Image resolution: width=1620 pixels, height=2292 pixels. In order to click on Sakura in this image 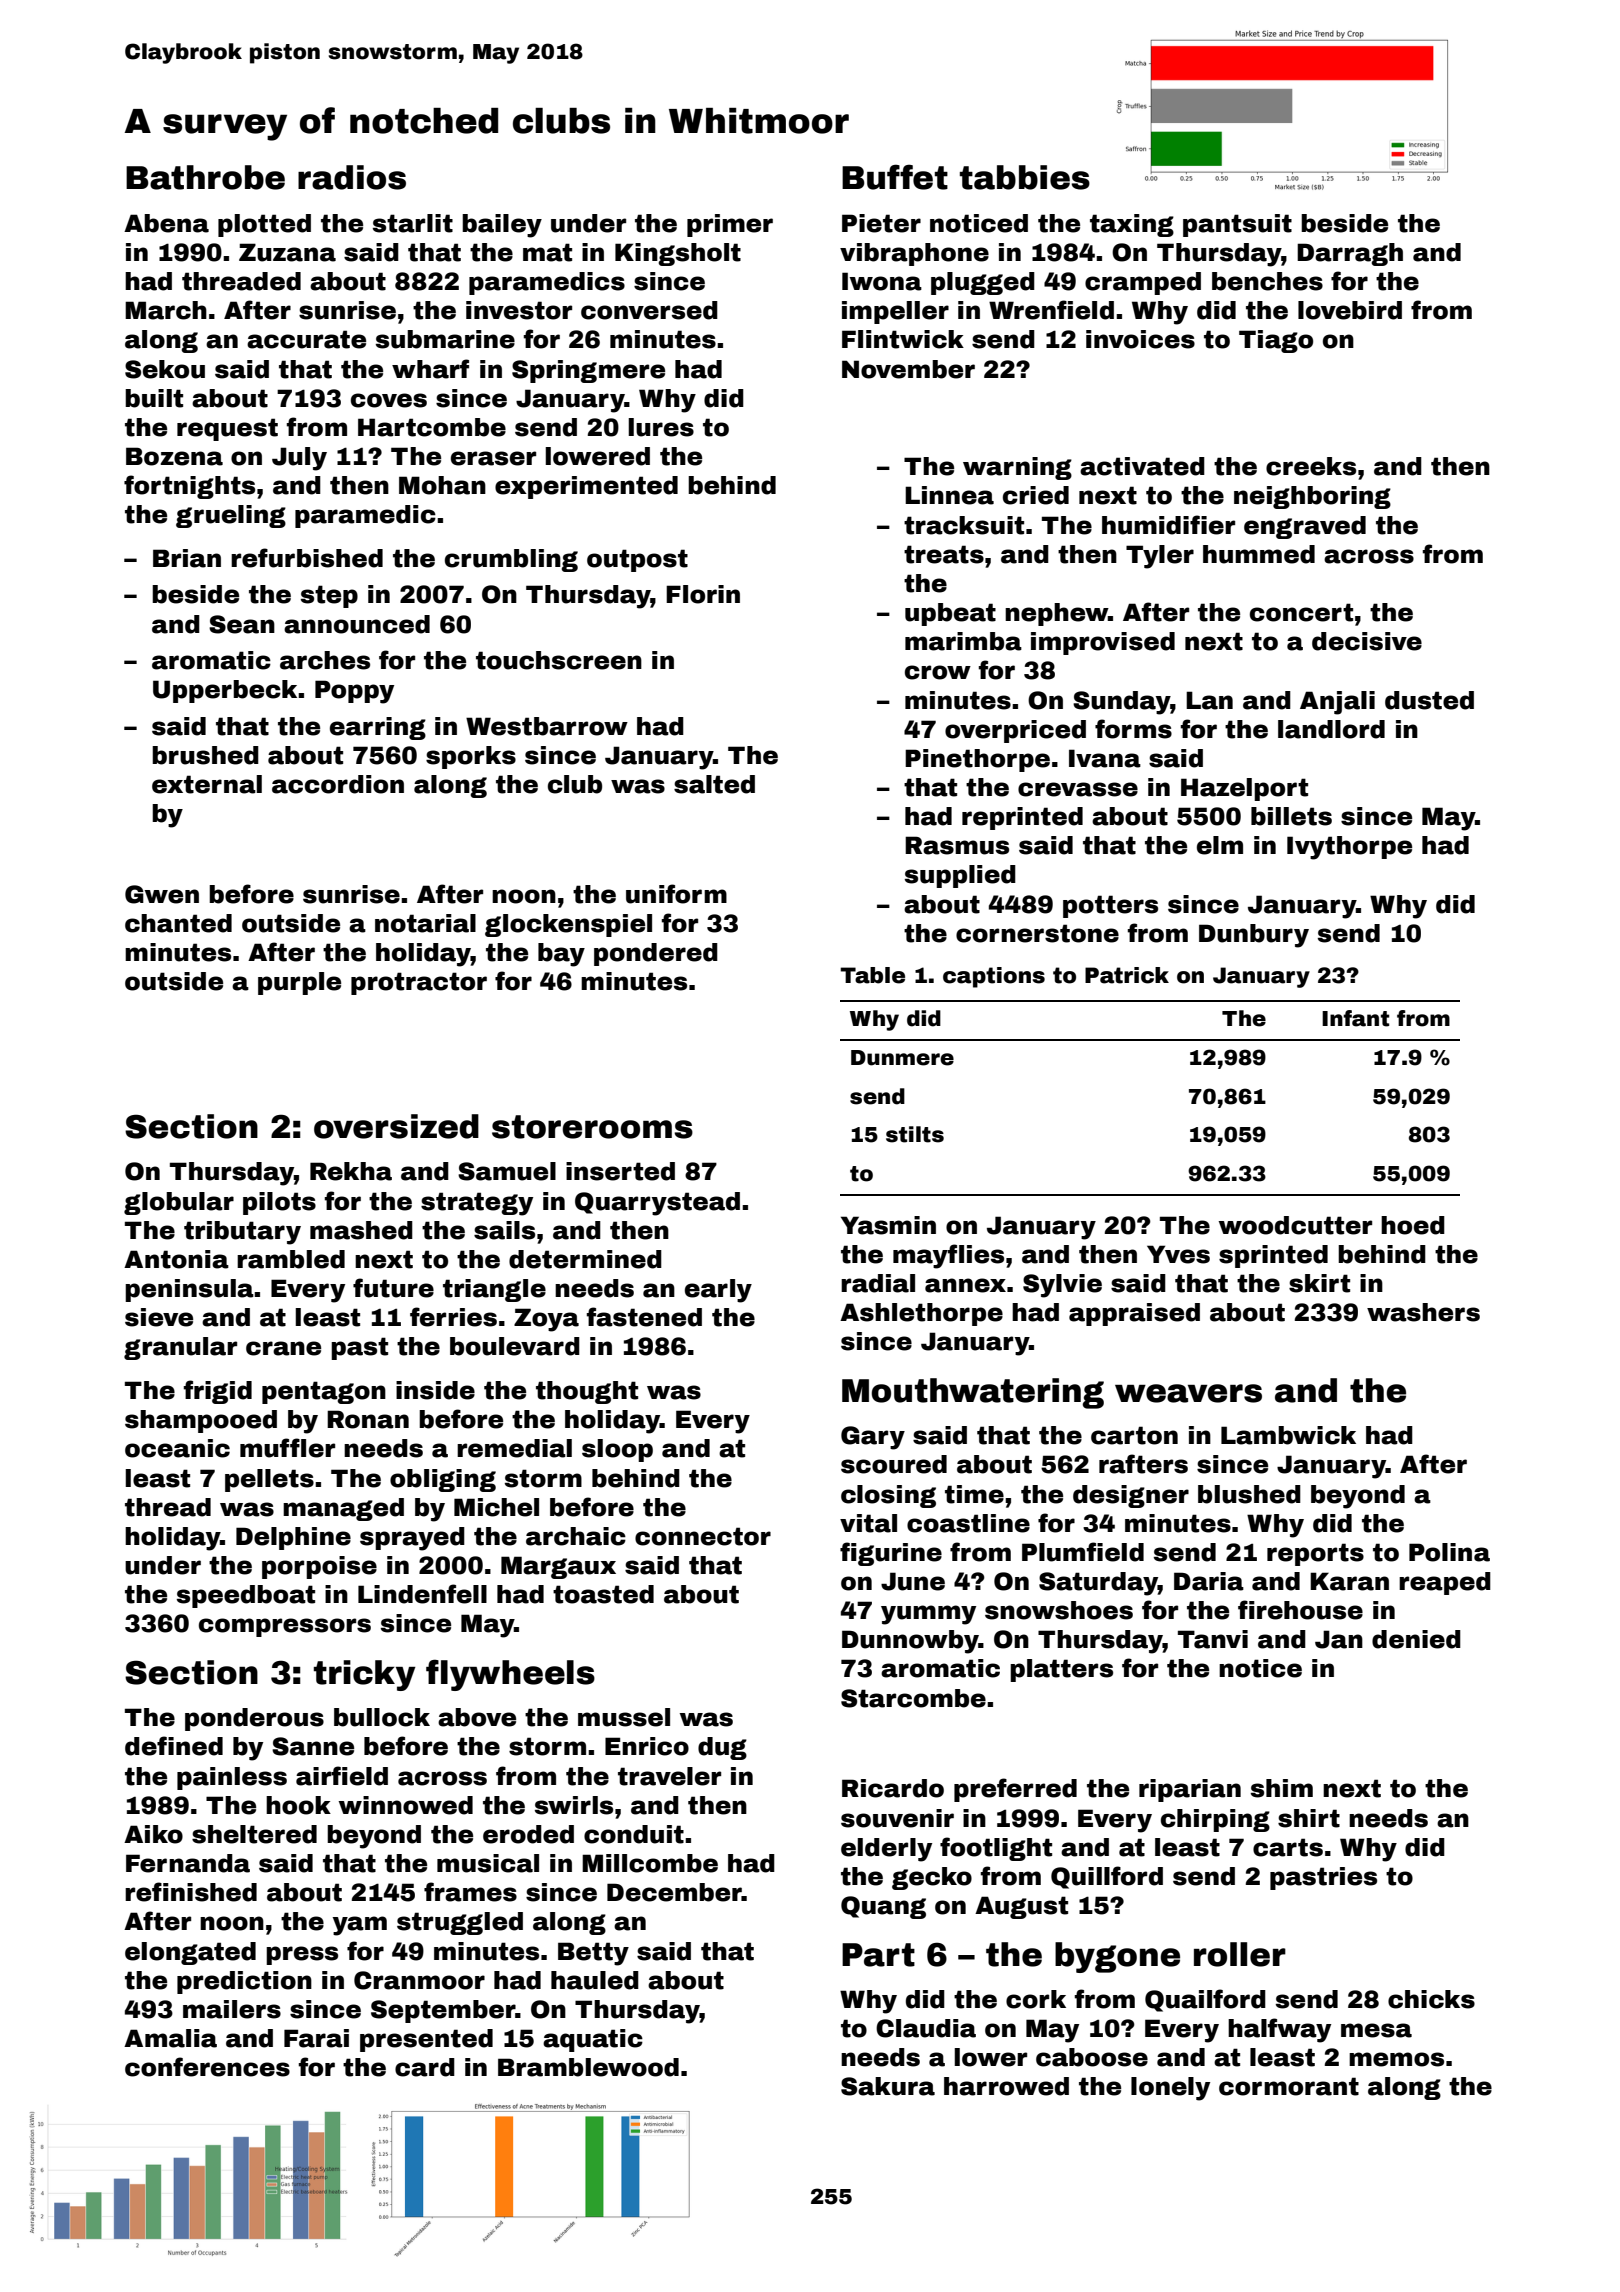, I will do `click(888, 2086)`.
